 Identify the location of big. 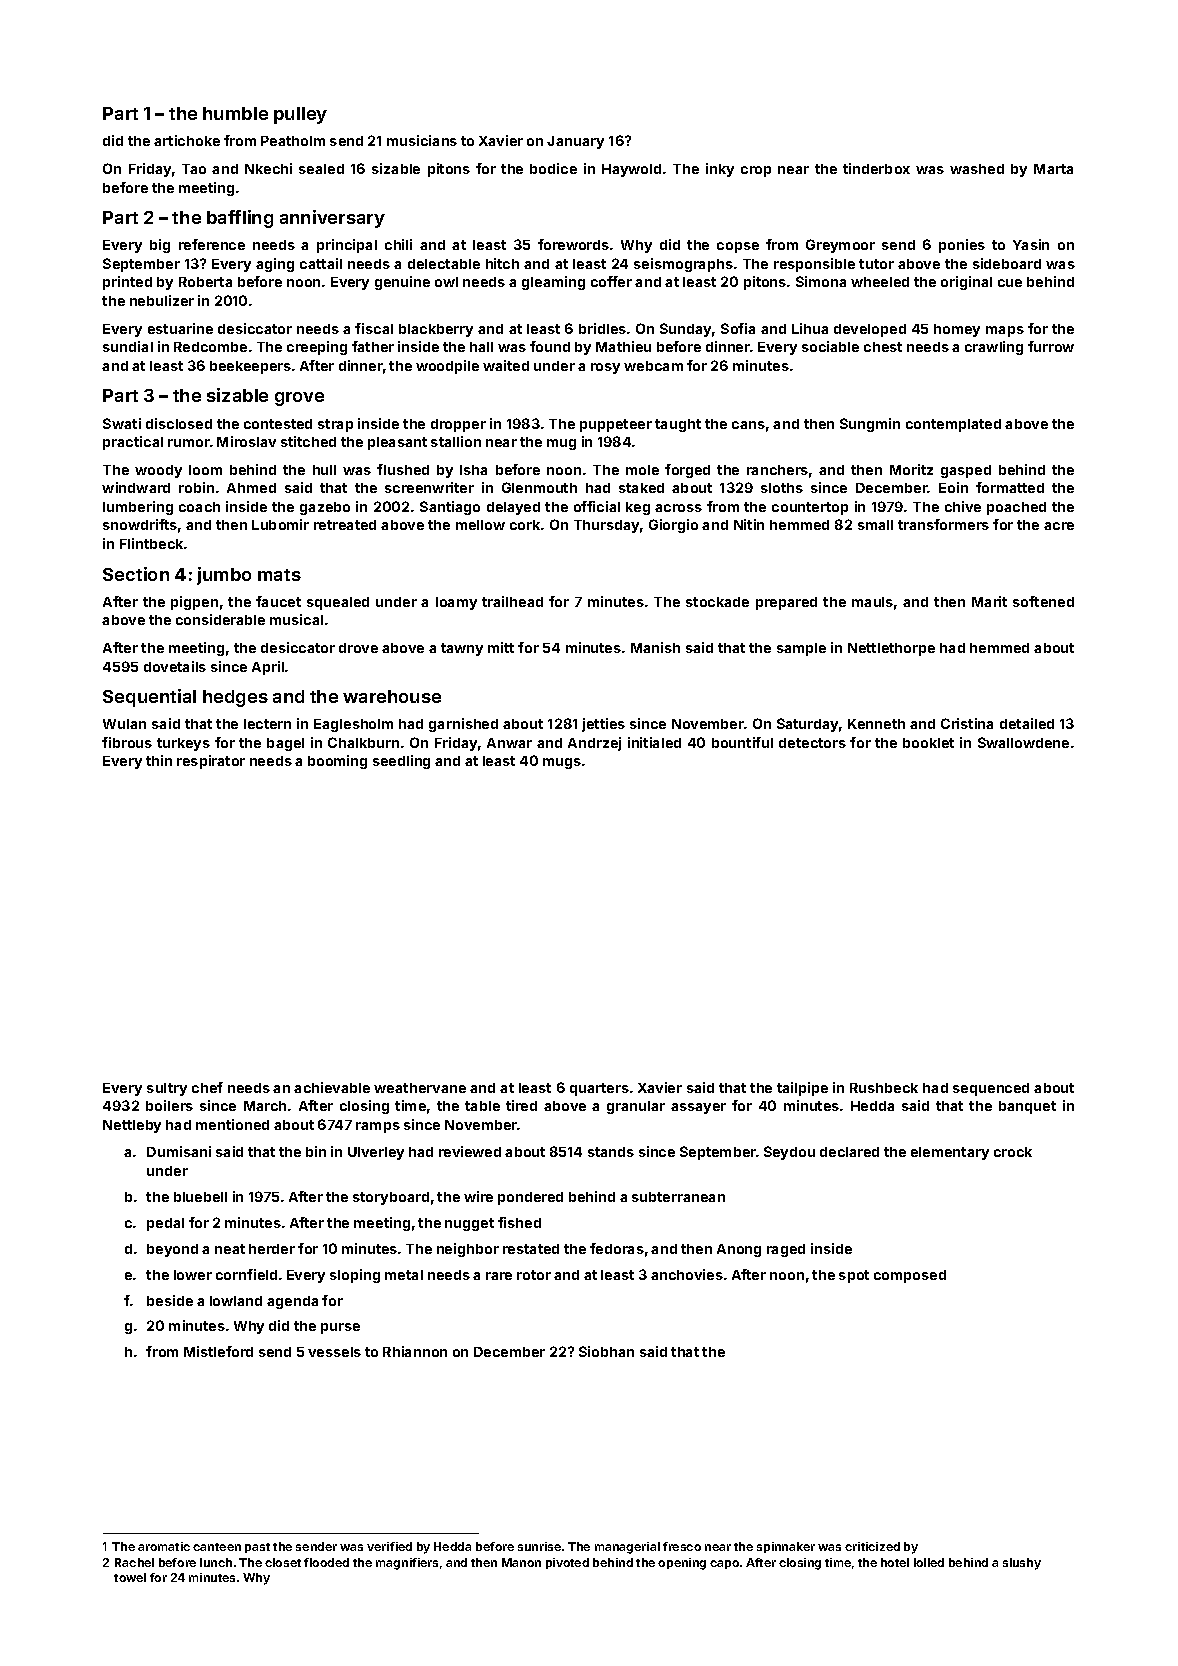
(160, 246).
